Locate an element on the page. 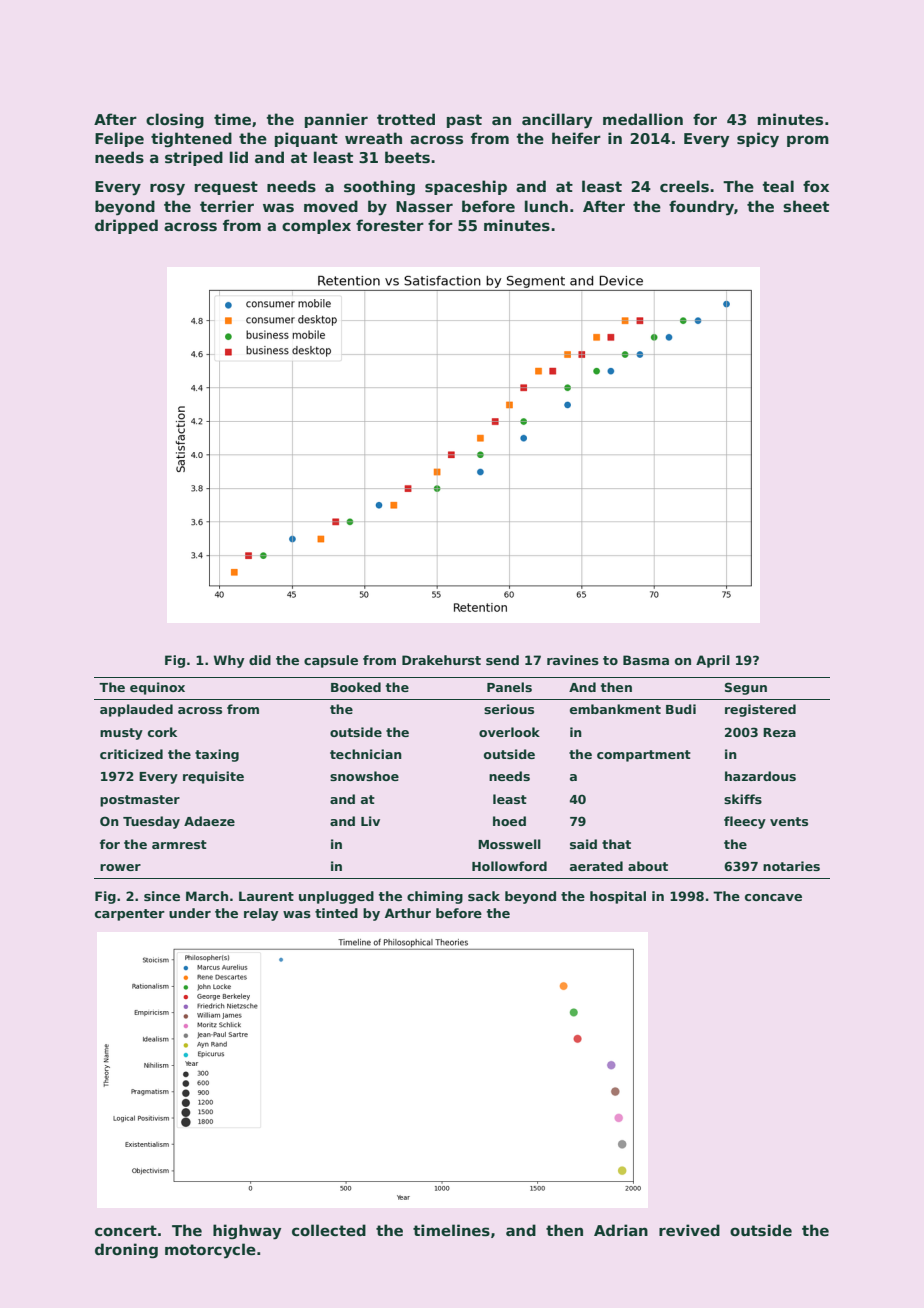 This image has width=924, height=1308. Why is located at coordinates (229, 661).
